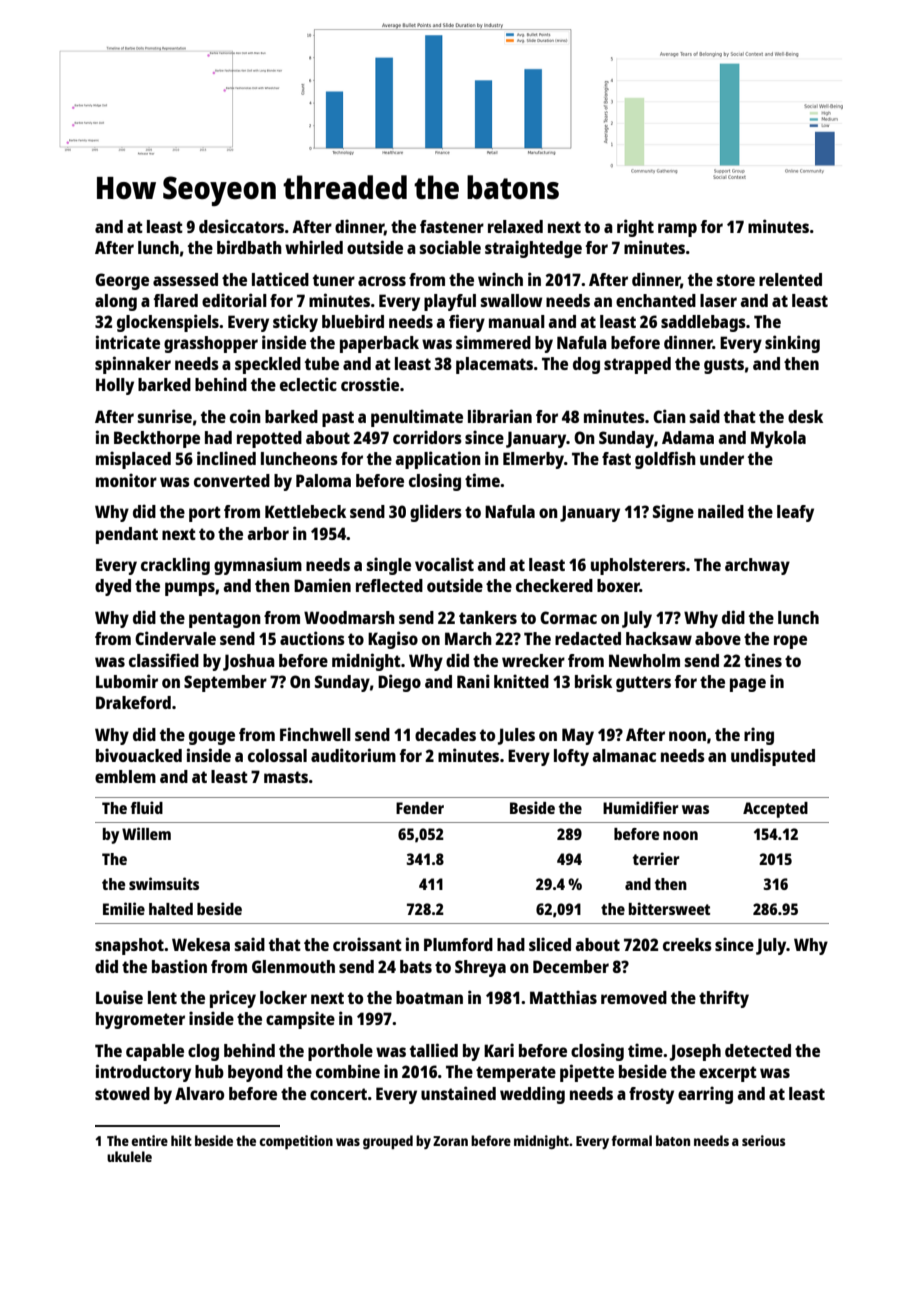 Image resolution: width=924 pixels, height=1311 pixels. Describe the element at coordinates (146, 833) in the document. I see `Willem` at that location.
